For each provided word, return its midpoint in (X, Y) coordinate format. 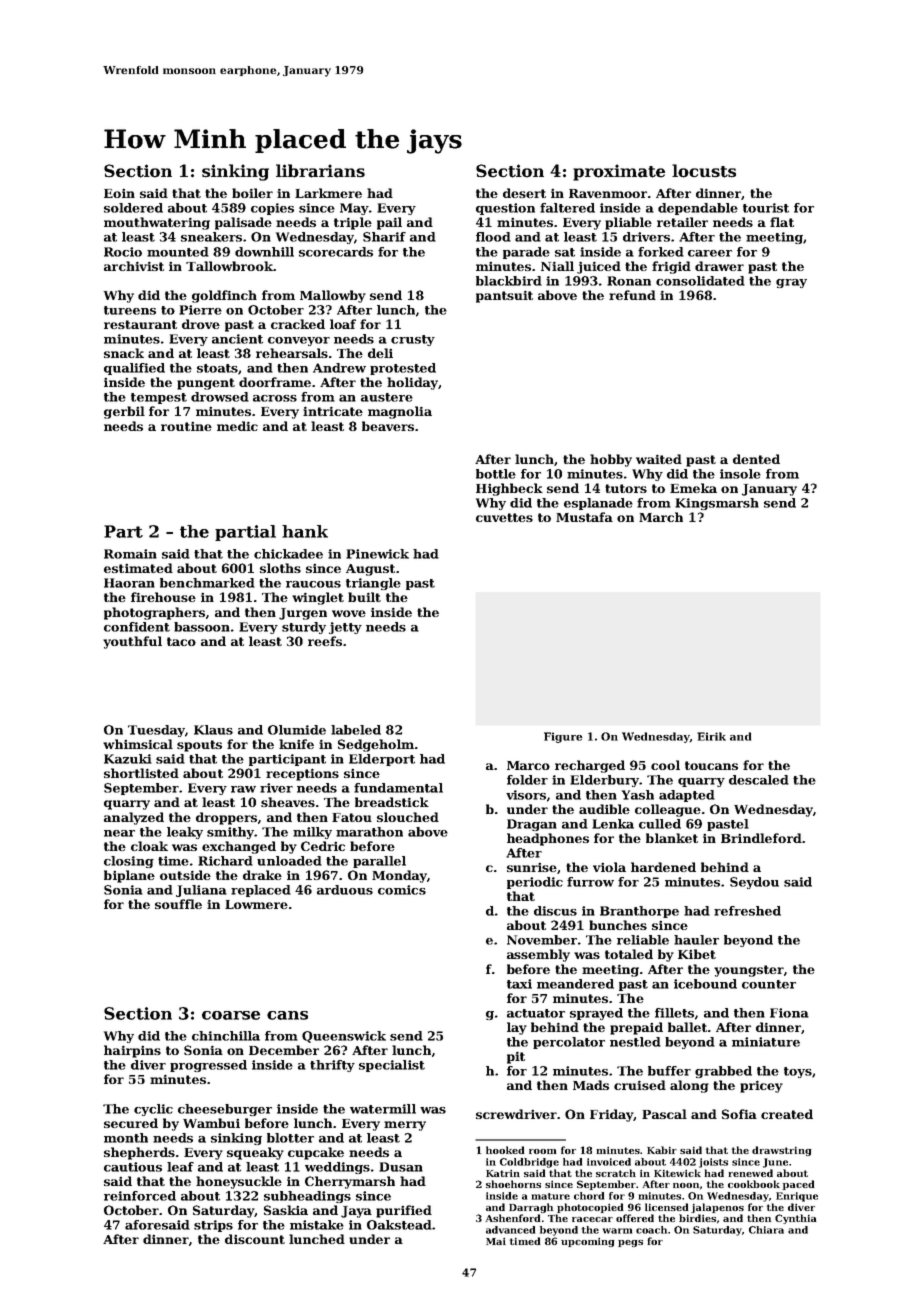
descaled (759, 780)
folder (527, 780)
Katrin (503, 1173)
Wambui (211, 1123)
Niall (557, 266)
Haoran (129, 583)
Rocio (123, 252)
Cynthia (796, 1219)
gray (791, 283)
